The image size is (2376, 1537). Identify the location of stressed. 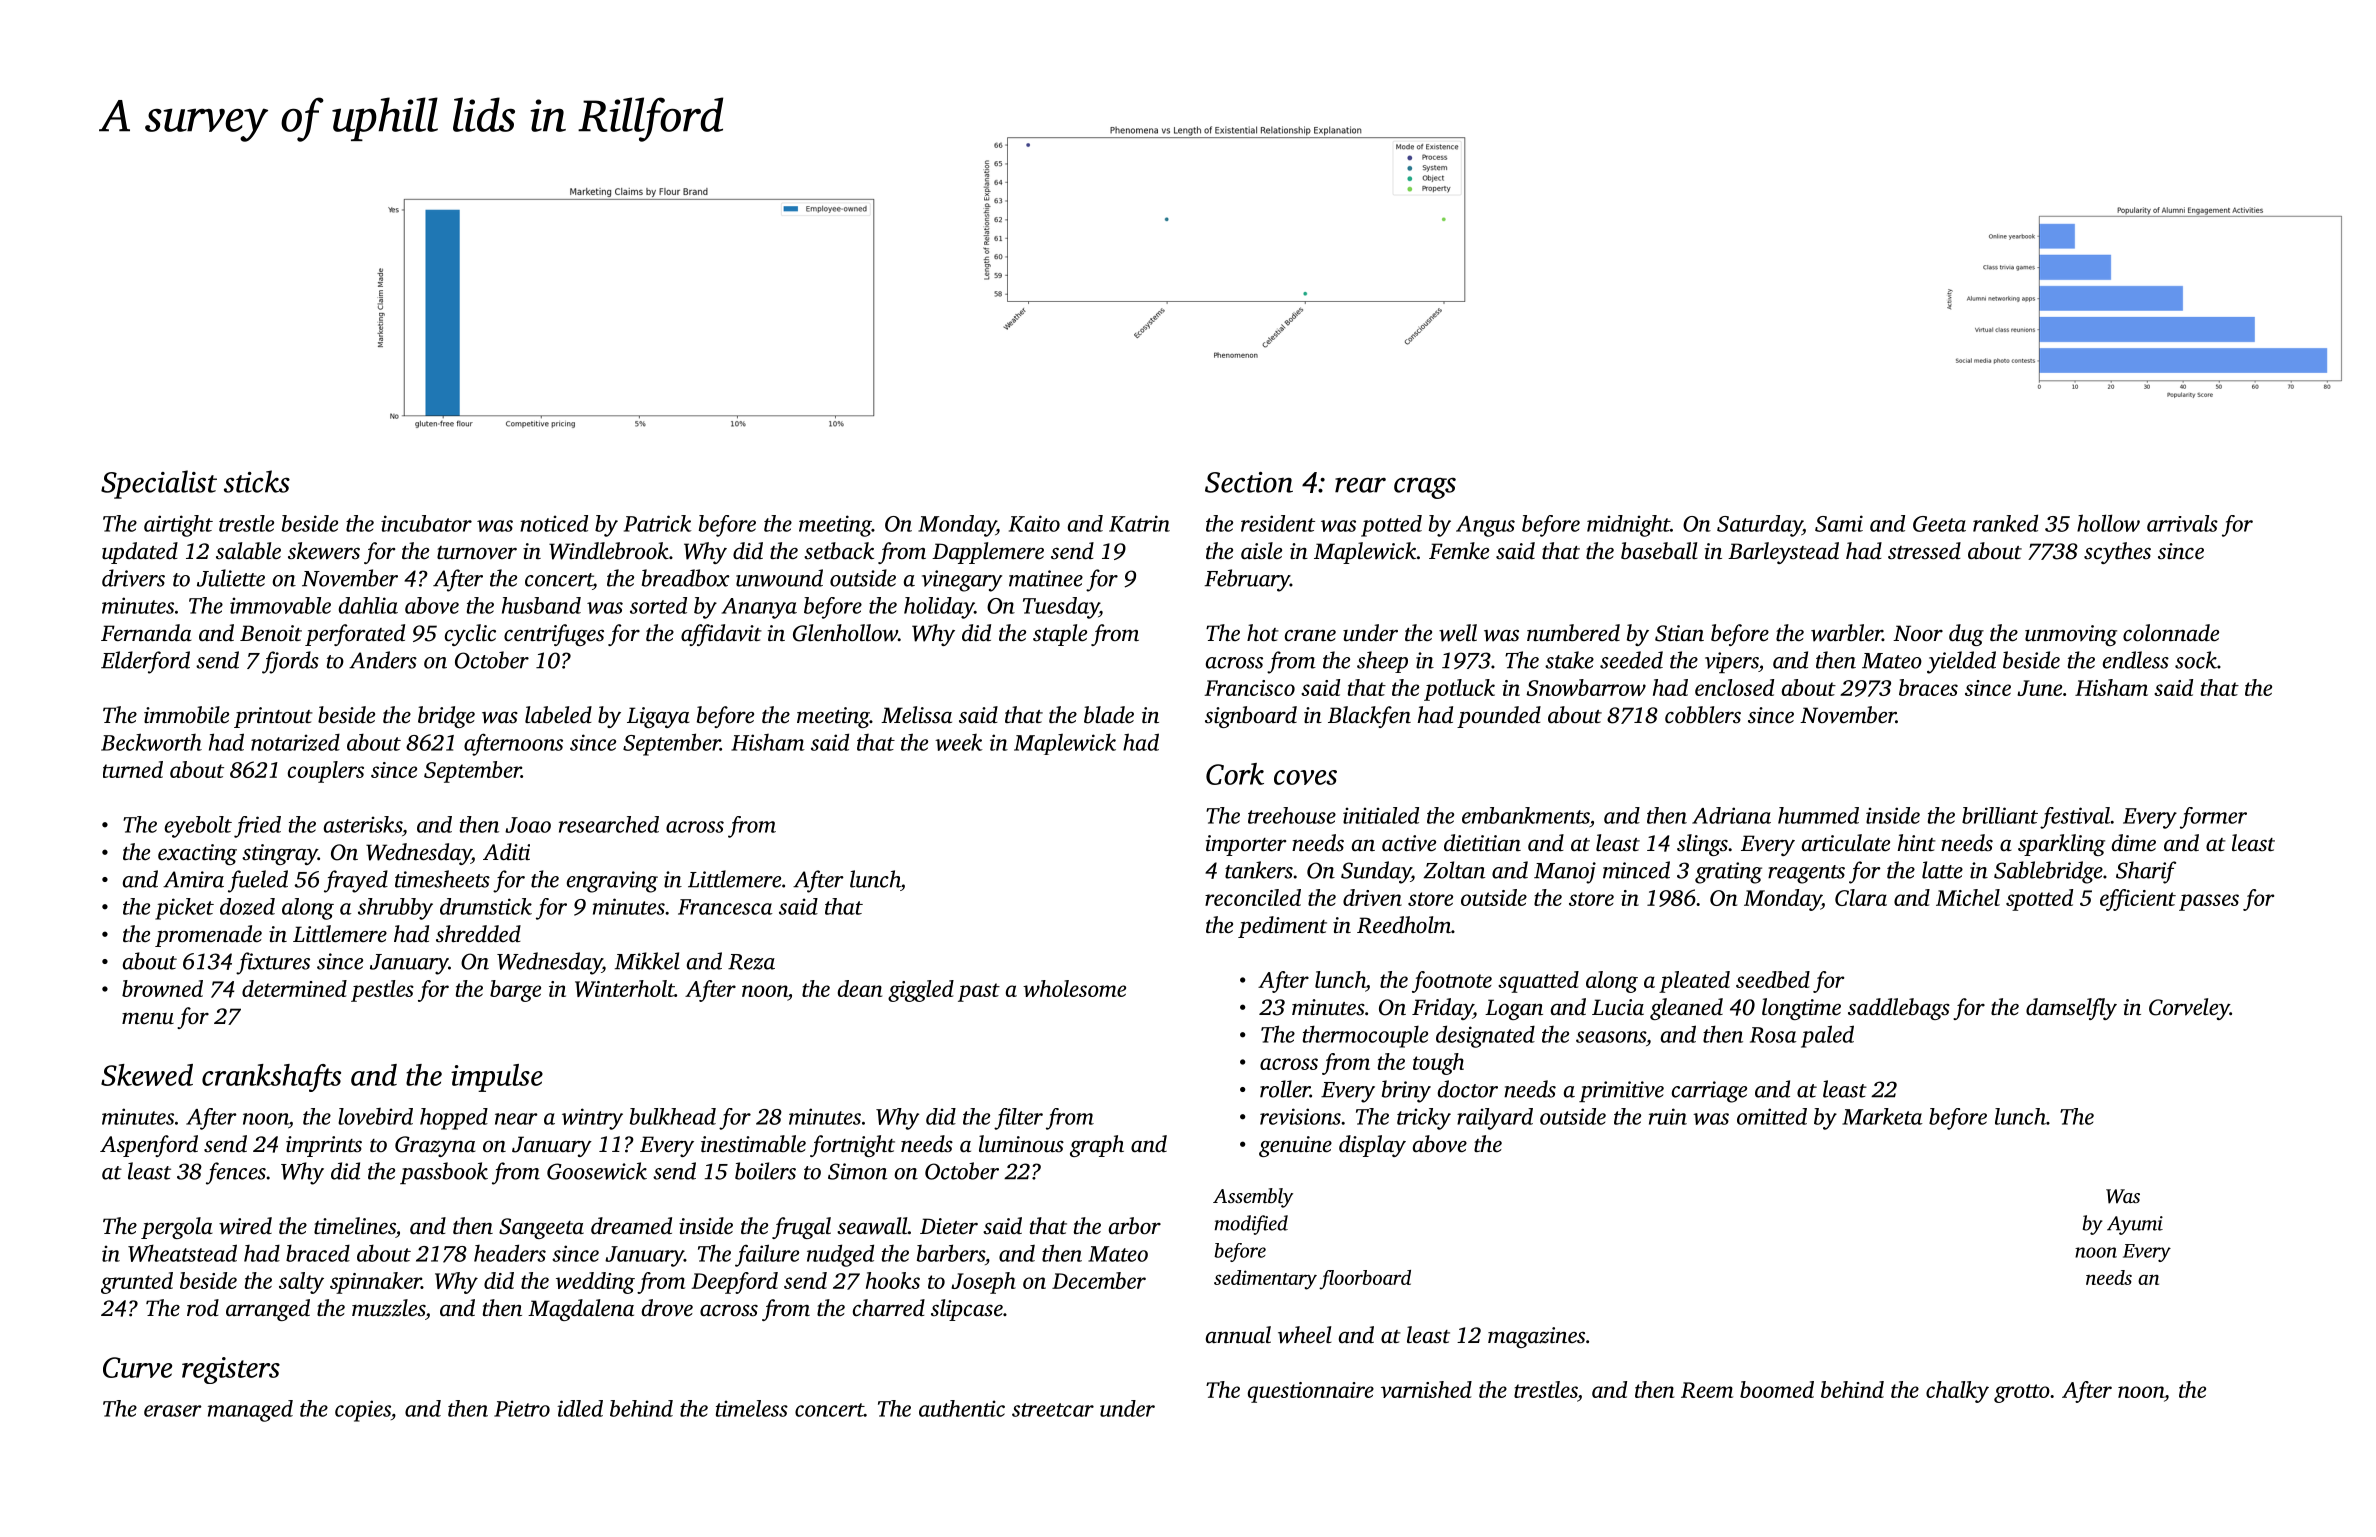
(1924, 551).
